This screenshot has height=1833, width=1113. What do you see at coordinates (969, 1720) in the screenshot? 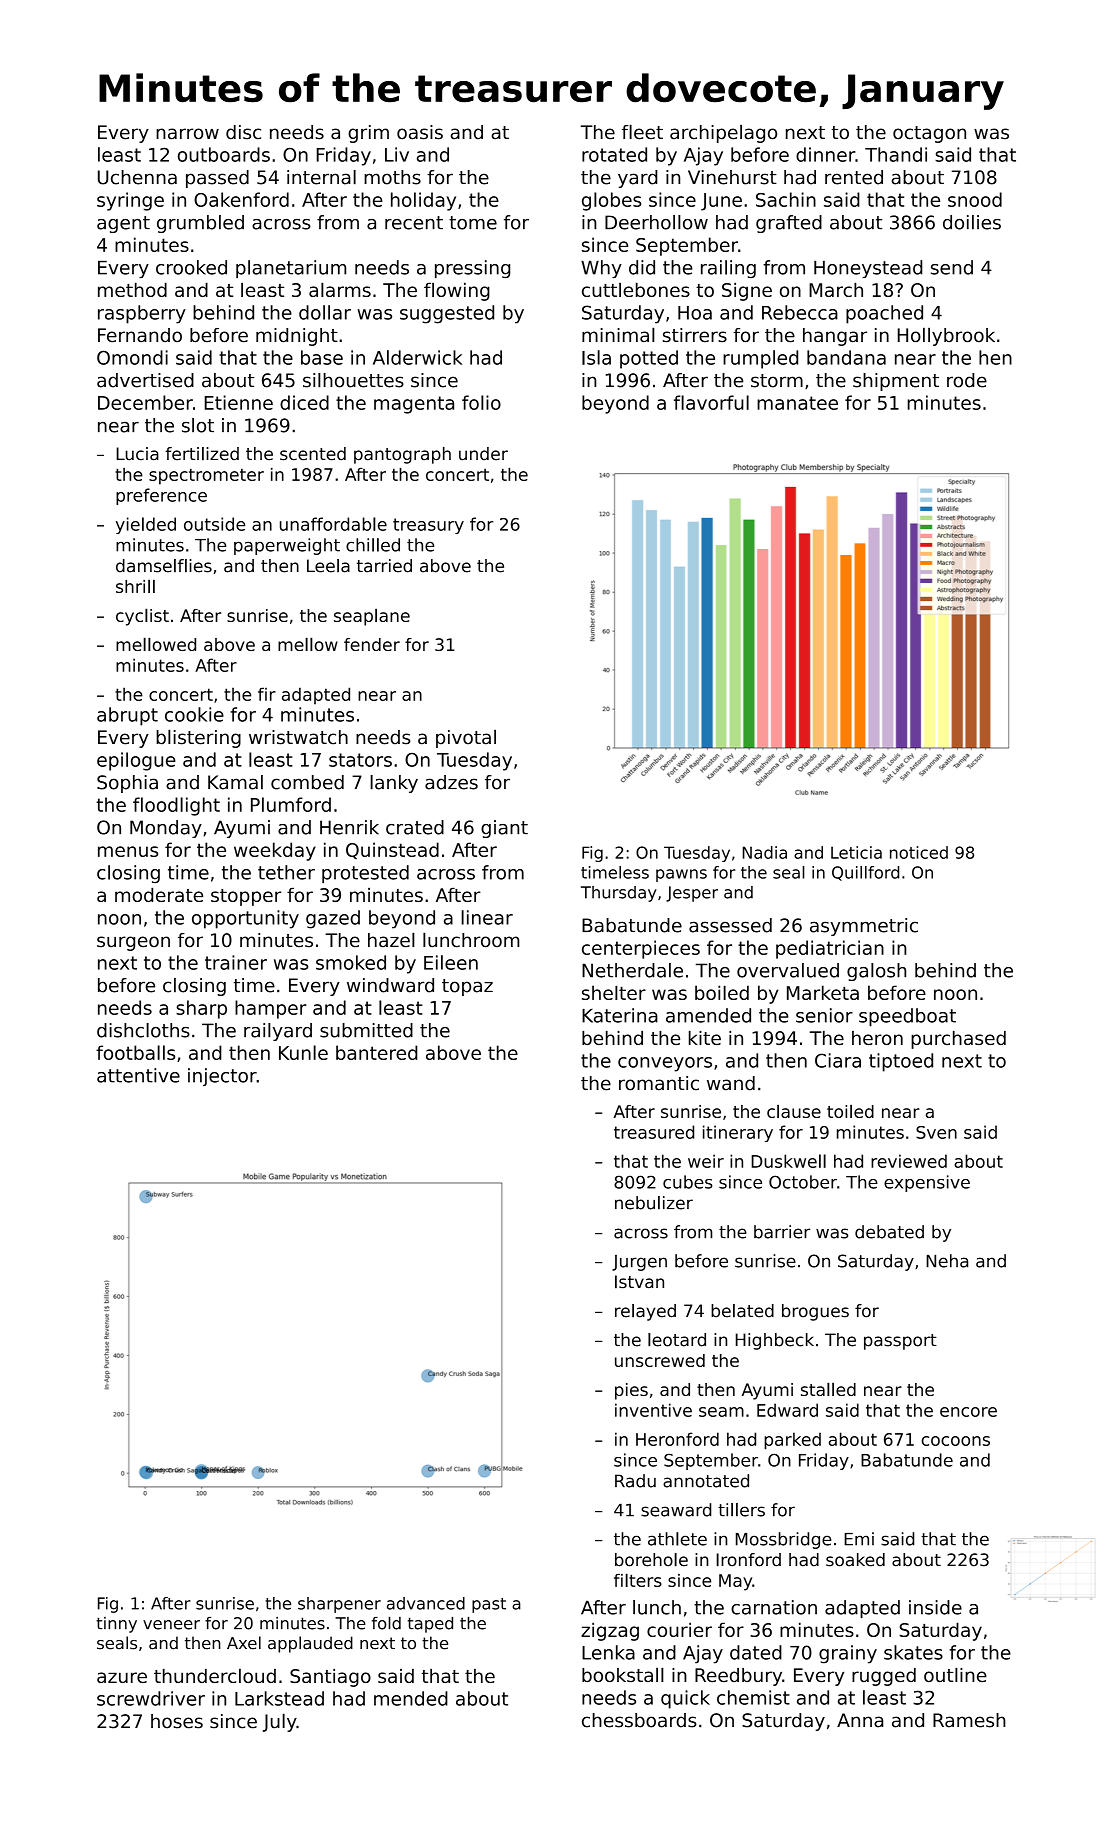
I see `Ramesh` at bounding box center [969, 1720].
